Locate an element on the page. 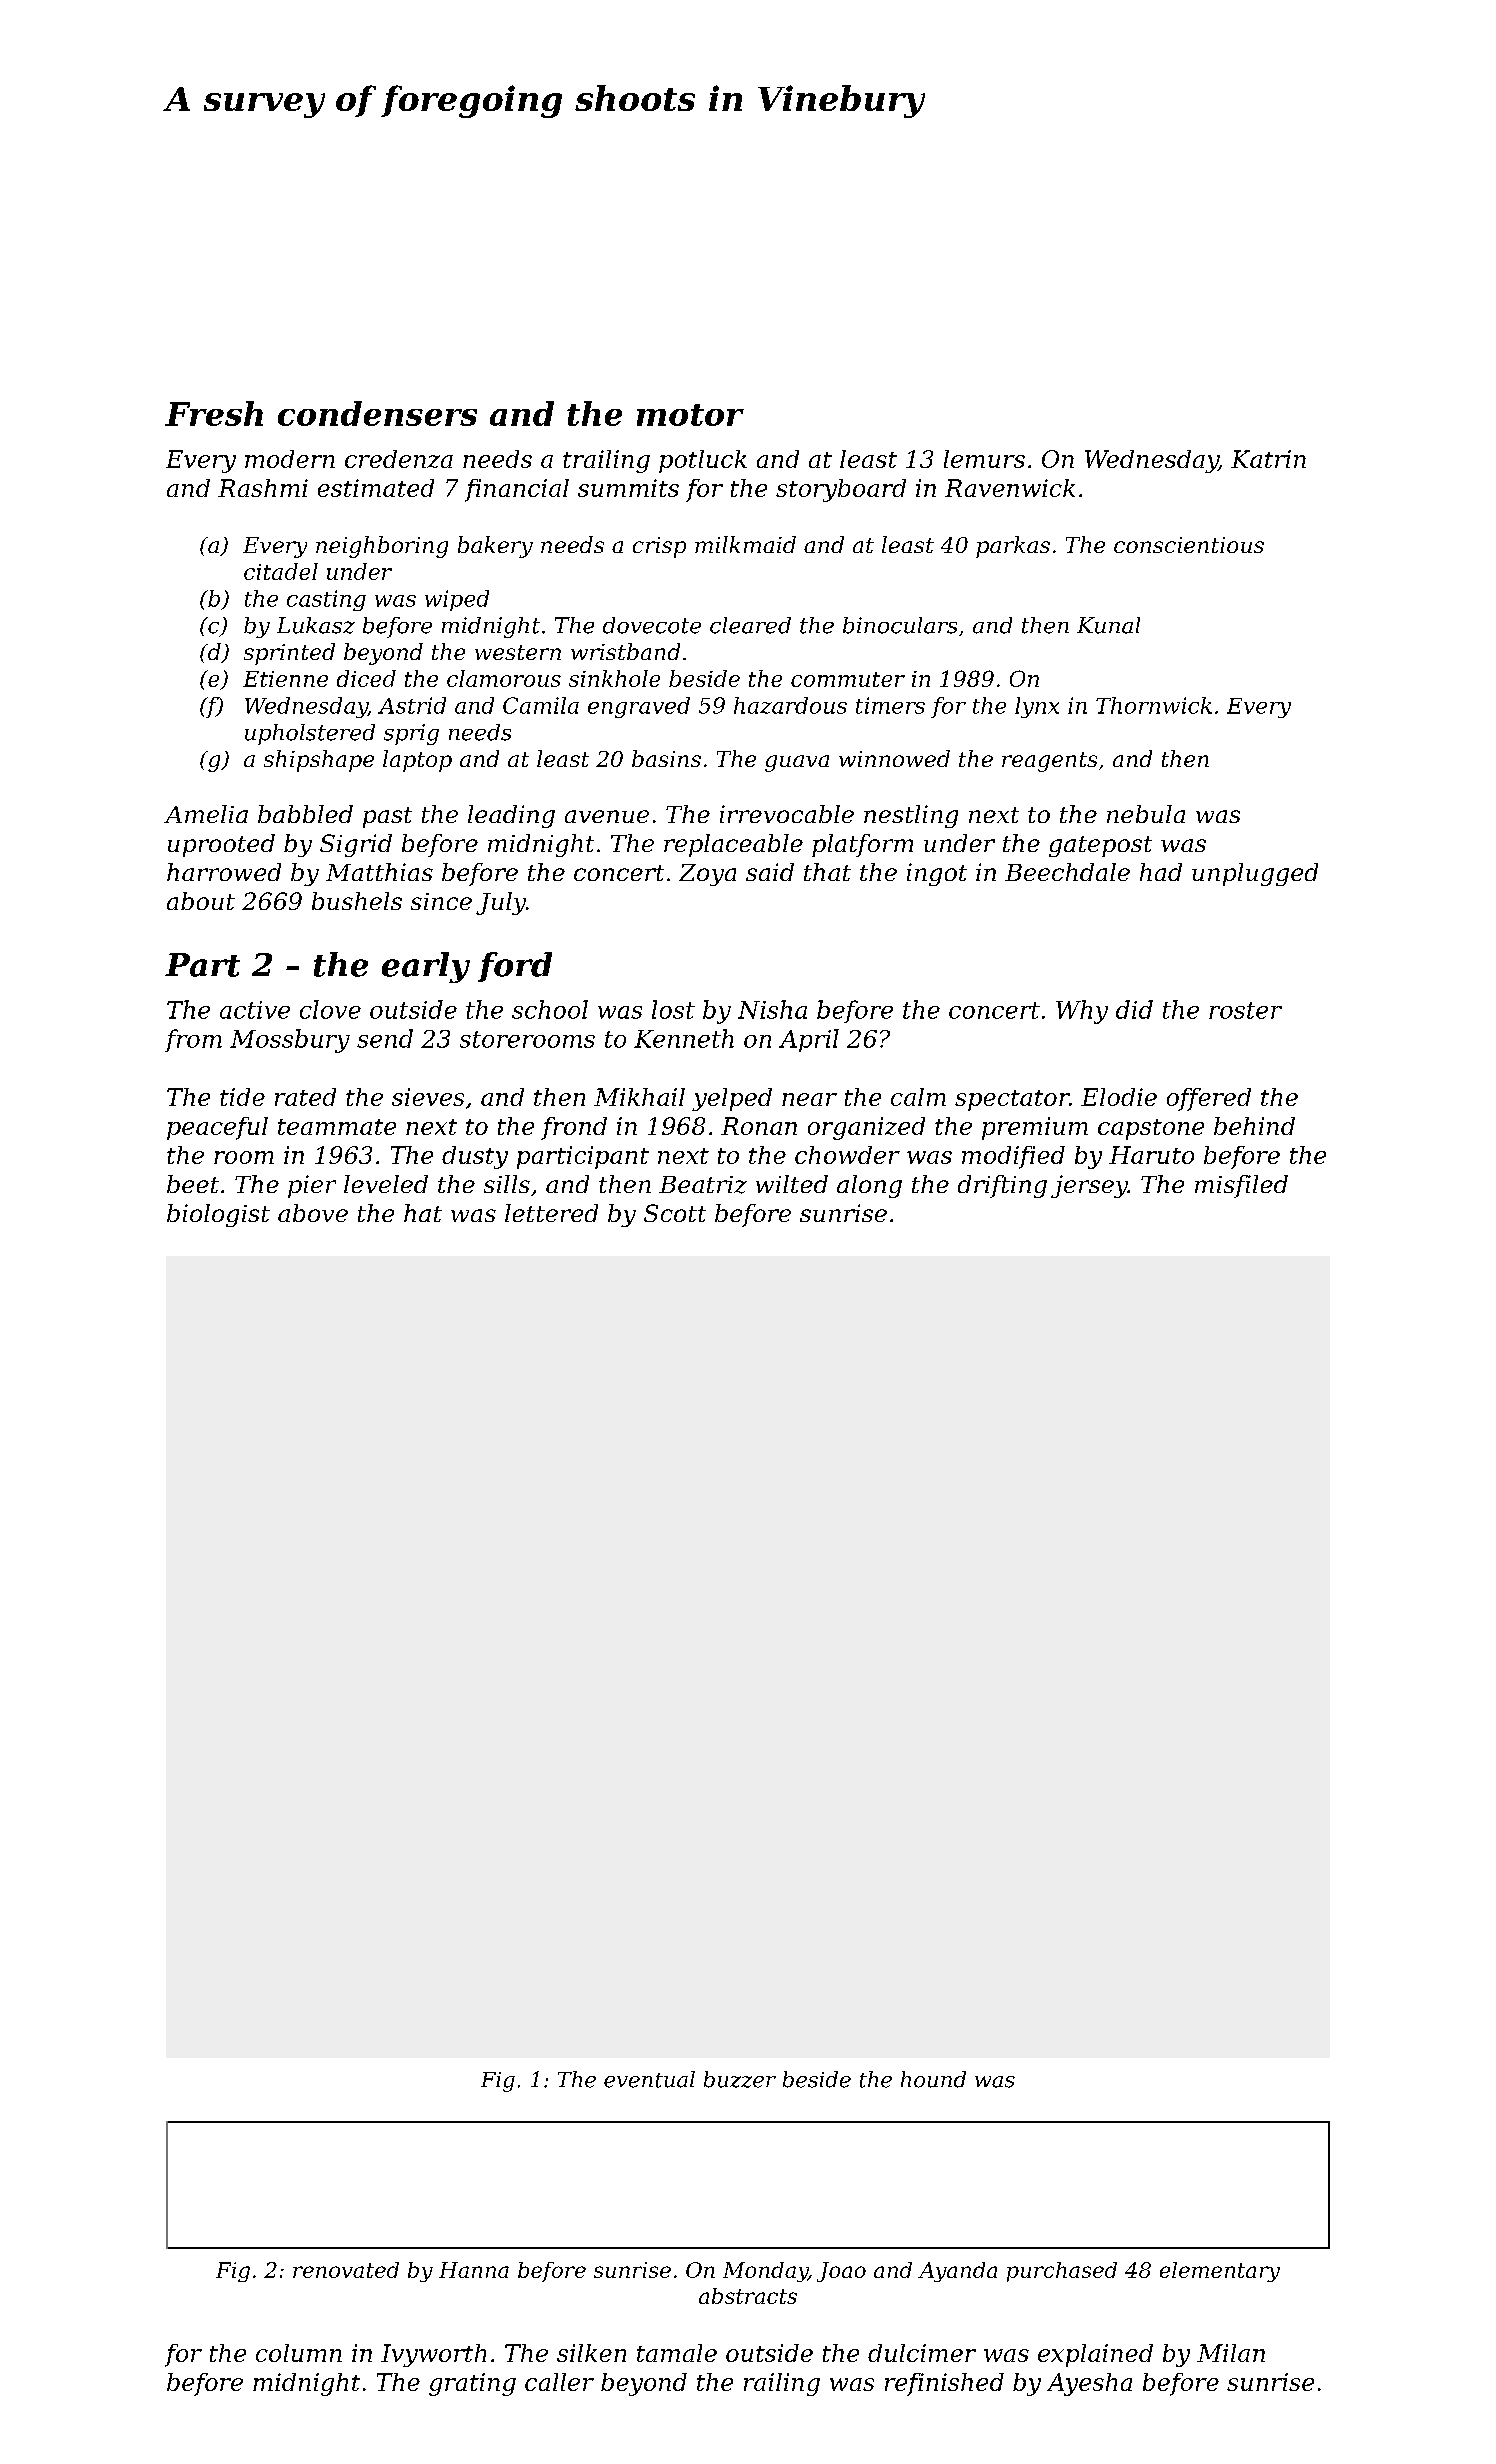  silken is located at coordinates (591, 2353).
